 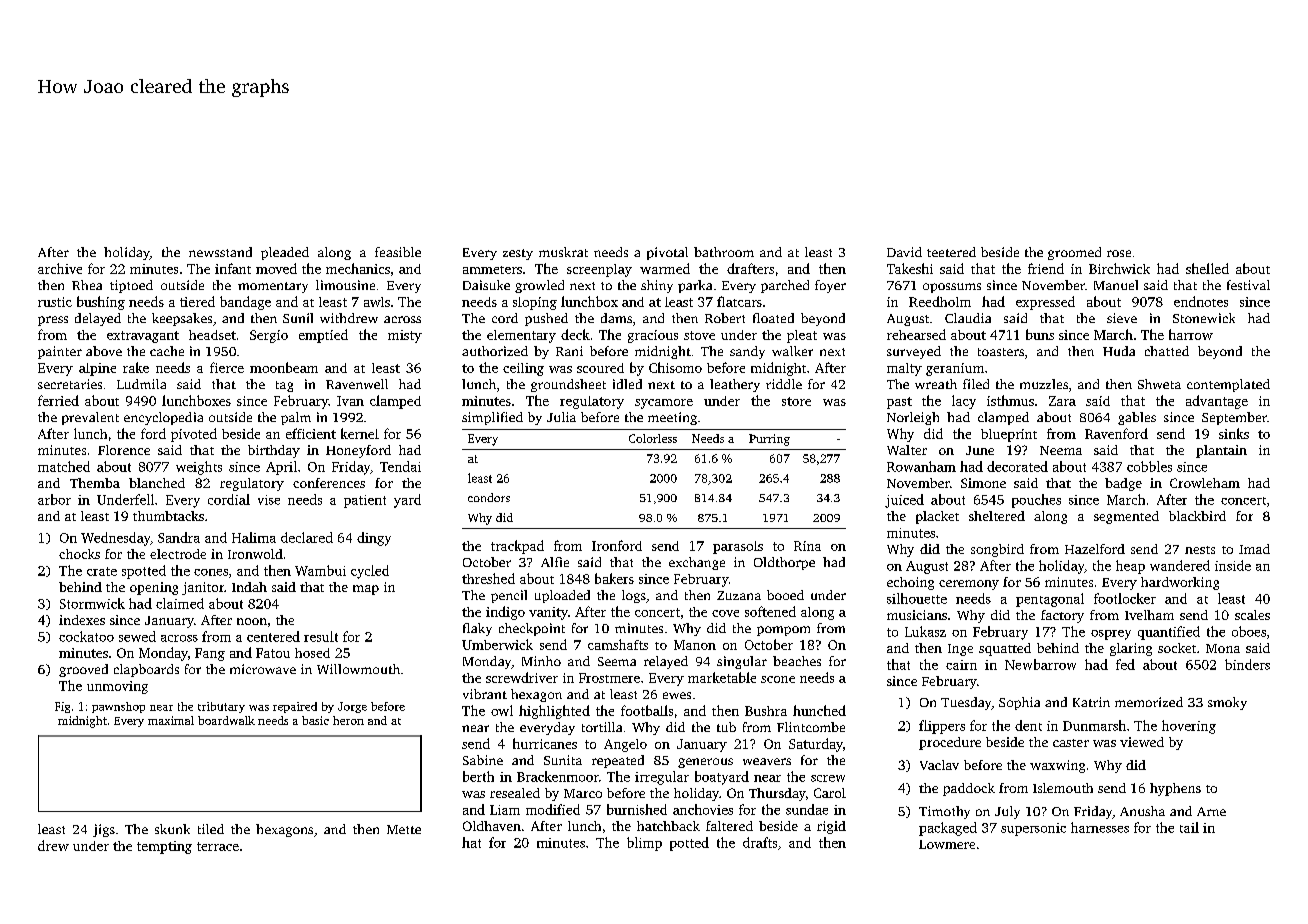 What do you see at coordinates (773, 318) in the screenshot?
I see `floated` at bounding box center [773, 318].
